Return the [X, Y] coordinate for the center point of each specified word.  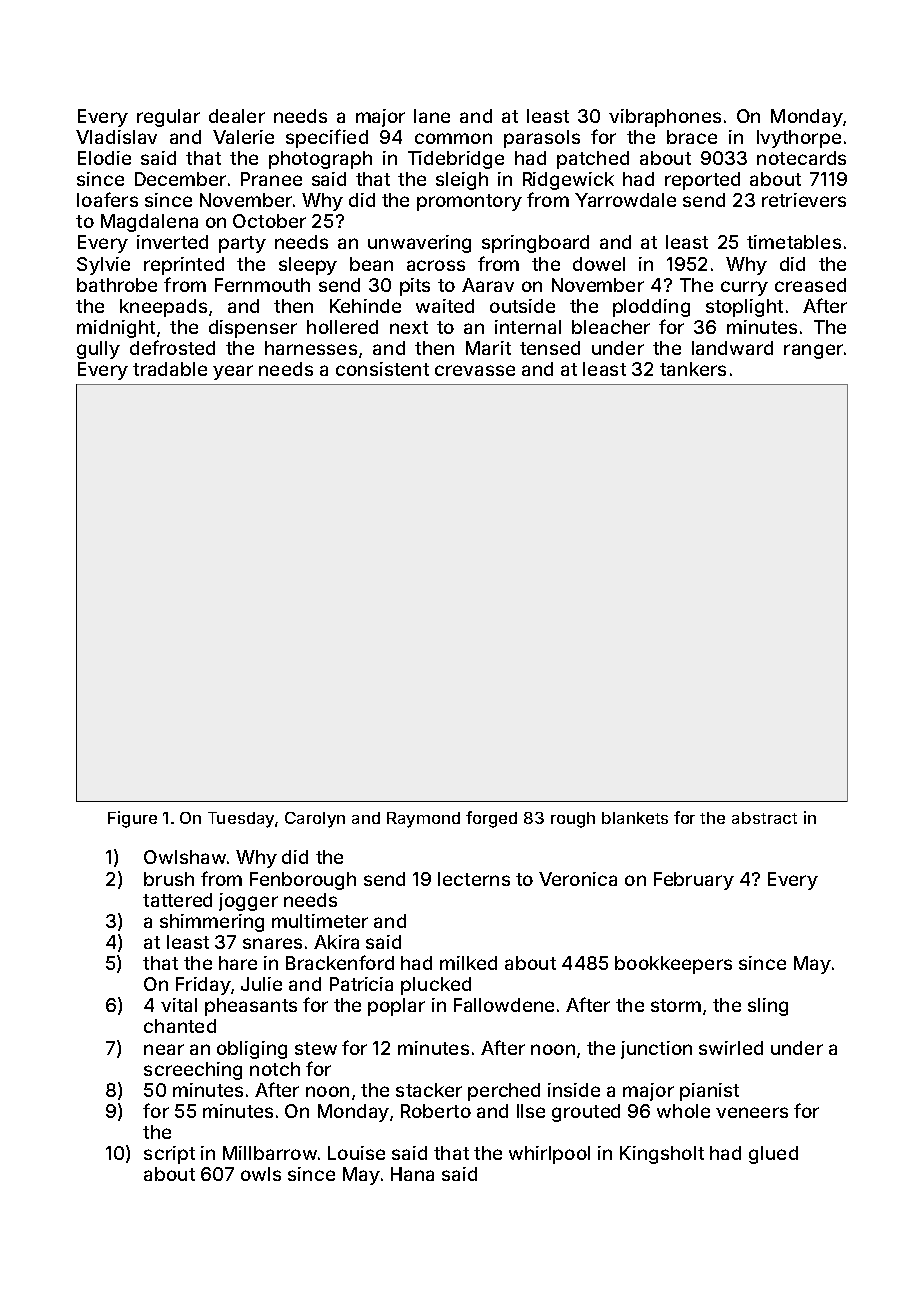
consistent [382, 369]
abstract [764, 818]
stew [316, 1048]
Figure [132, 819]
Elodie [104, 158]
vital [179, 1005]
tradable [170, 369]
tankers [693, 369]
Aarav [488, 285]
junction [656, 1050]
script [169, 1155]
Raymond [423, 820]
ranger [813, 351]
